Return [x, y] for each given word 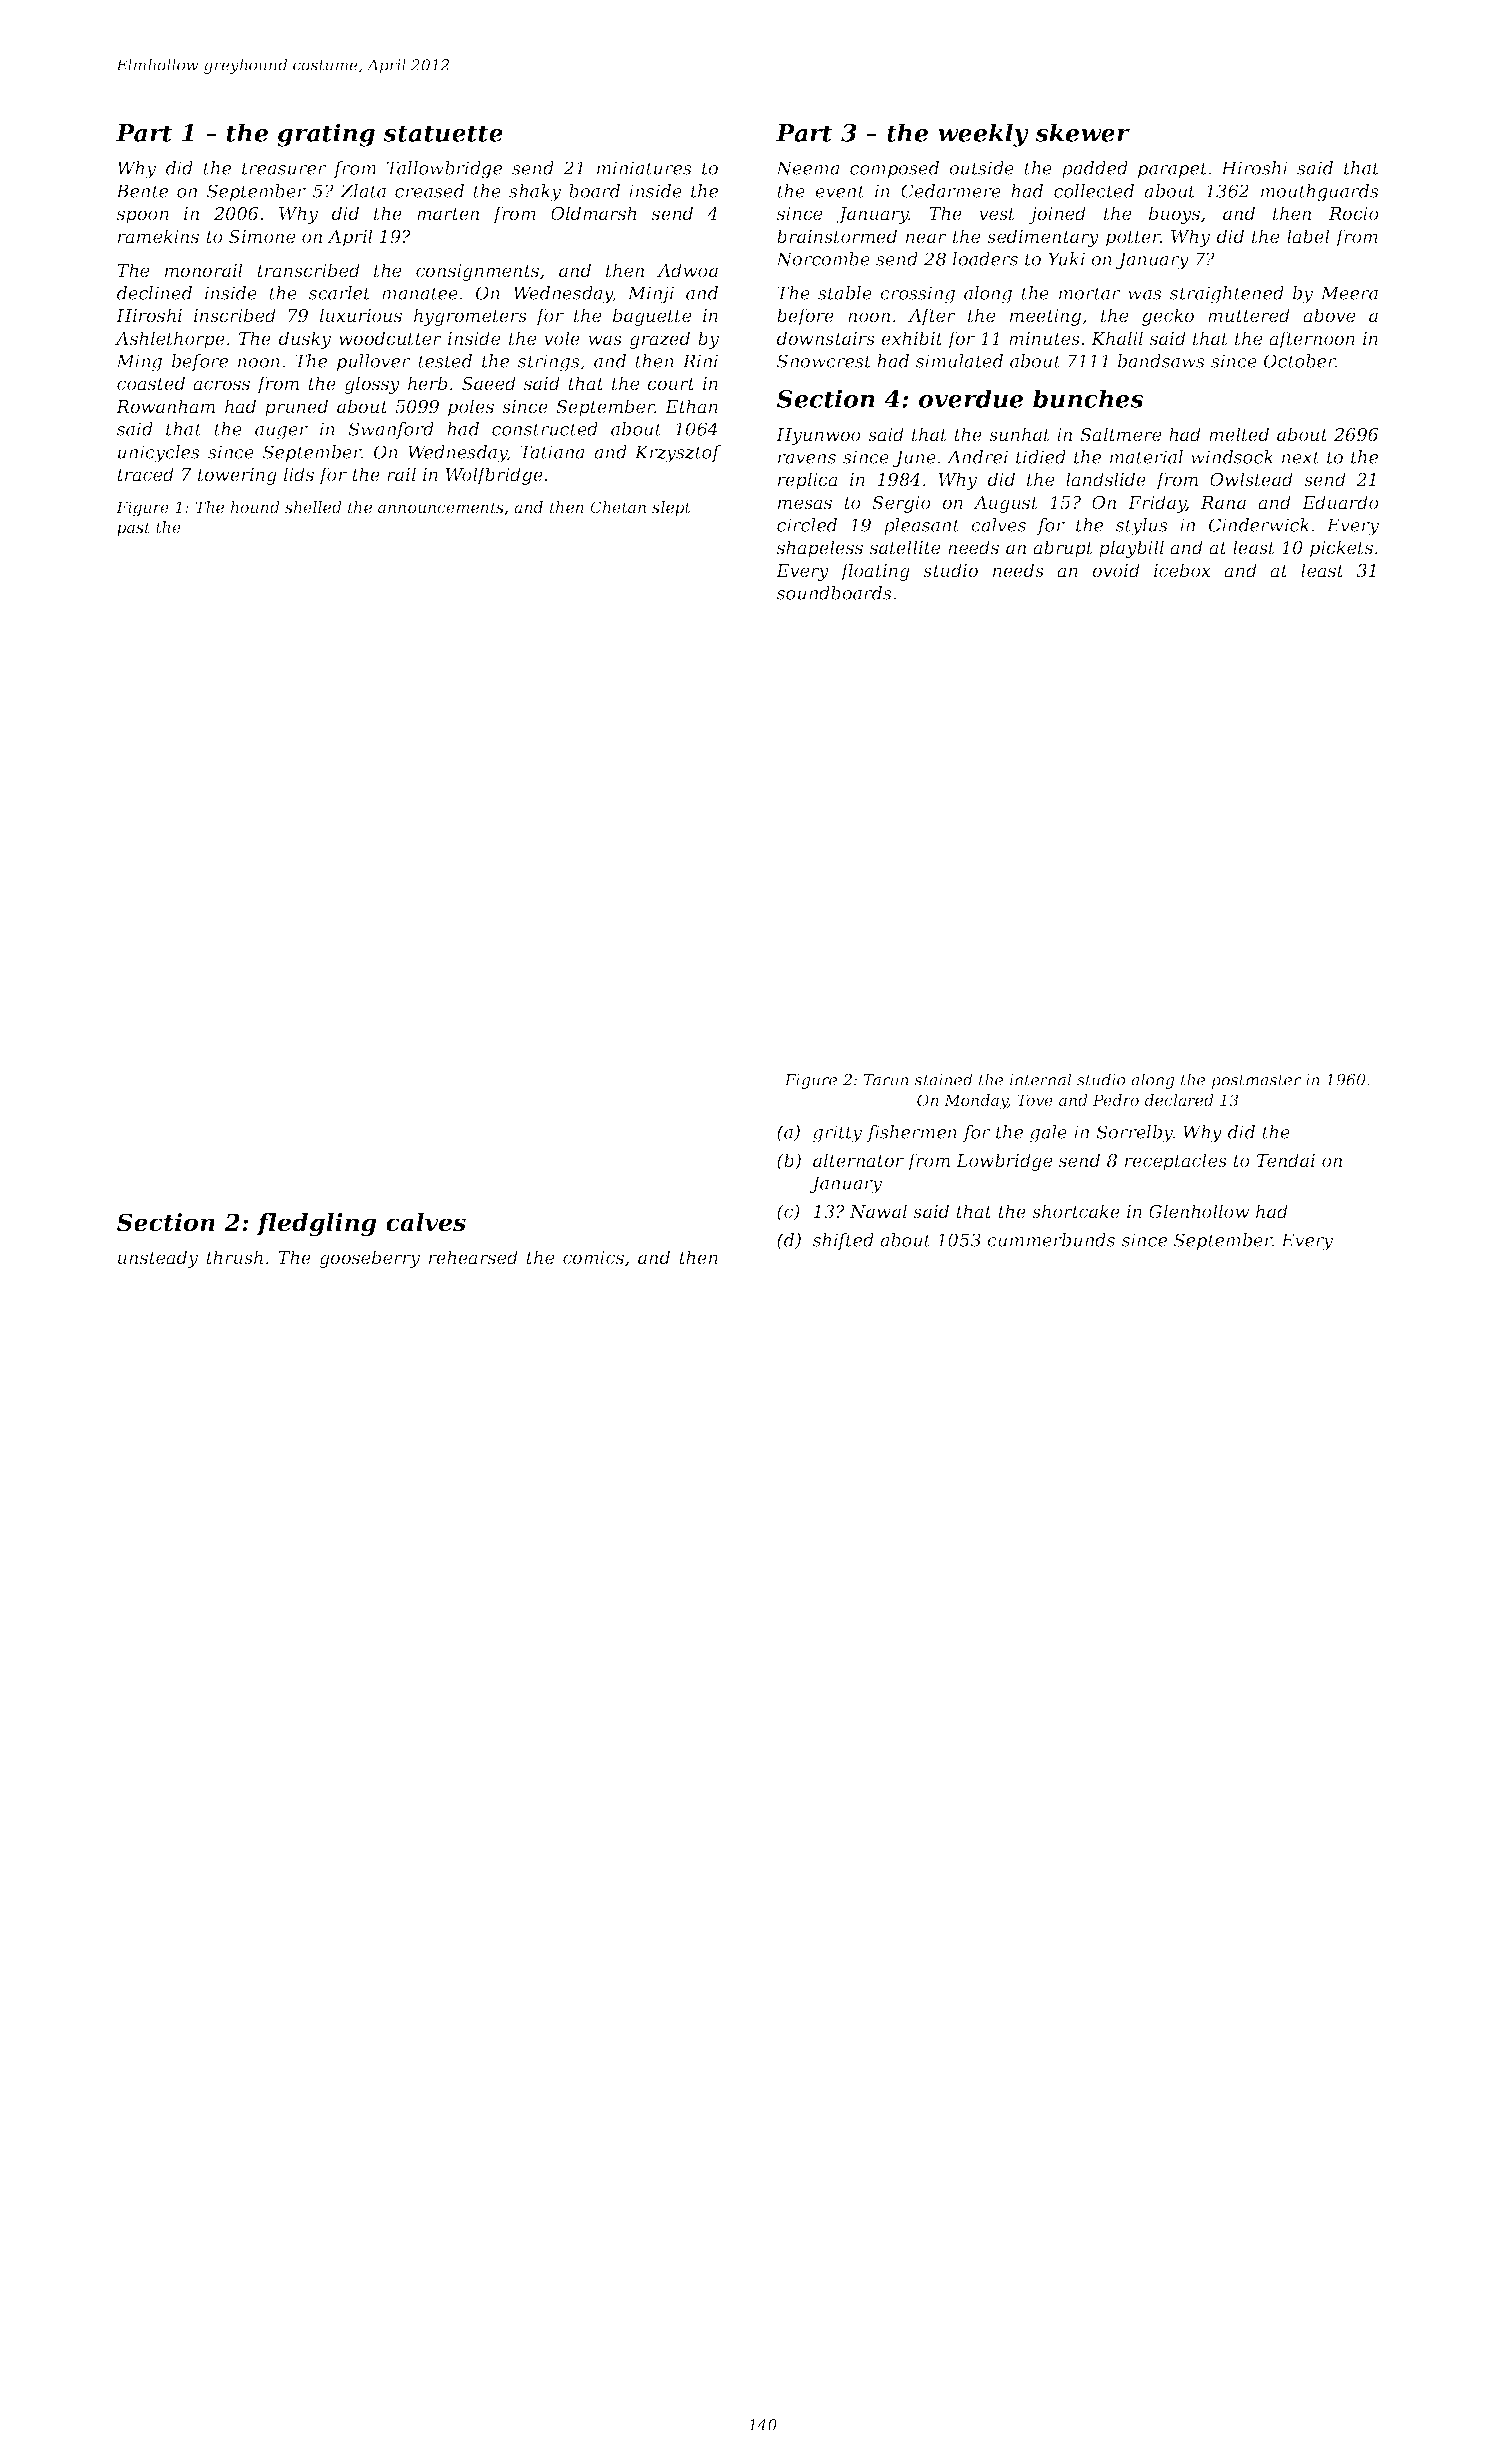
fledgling [316, 1225]
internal [1041, 1079]
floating [875, 572]
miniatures [644, 168]
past [134, 529]
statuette [443, 133]
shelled [313, 507]
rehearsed [473, 1257]
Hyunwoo [818, 436]
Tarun [886, 1080]
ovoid [1116, 570]
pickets [1341, 549]
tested [445, 361]
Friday [1157, 504]
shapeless [819, 549]
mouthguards [1320, 193]
